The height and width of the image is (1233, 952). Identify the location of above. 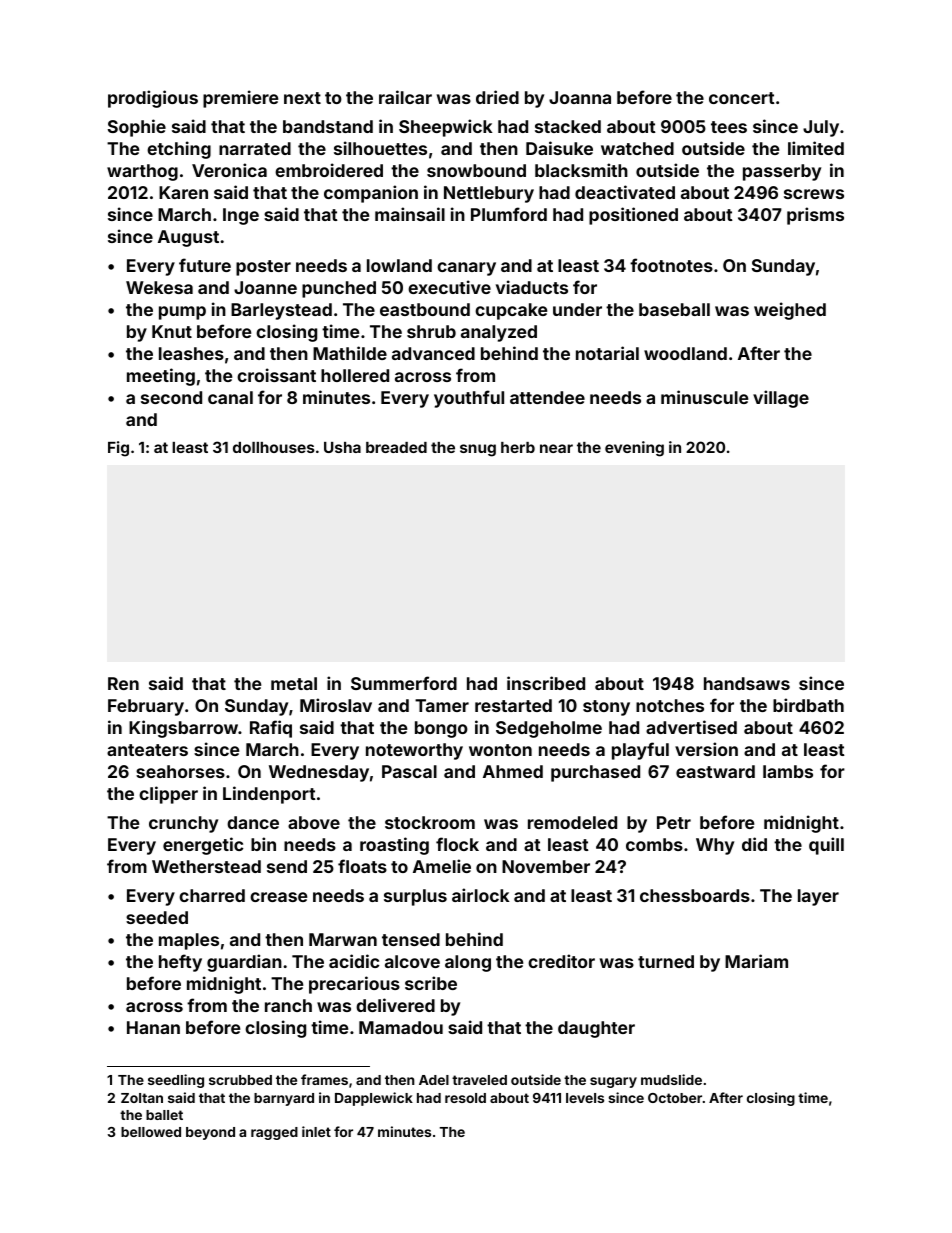
(314, 822).
